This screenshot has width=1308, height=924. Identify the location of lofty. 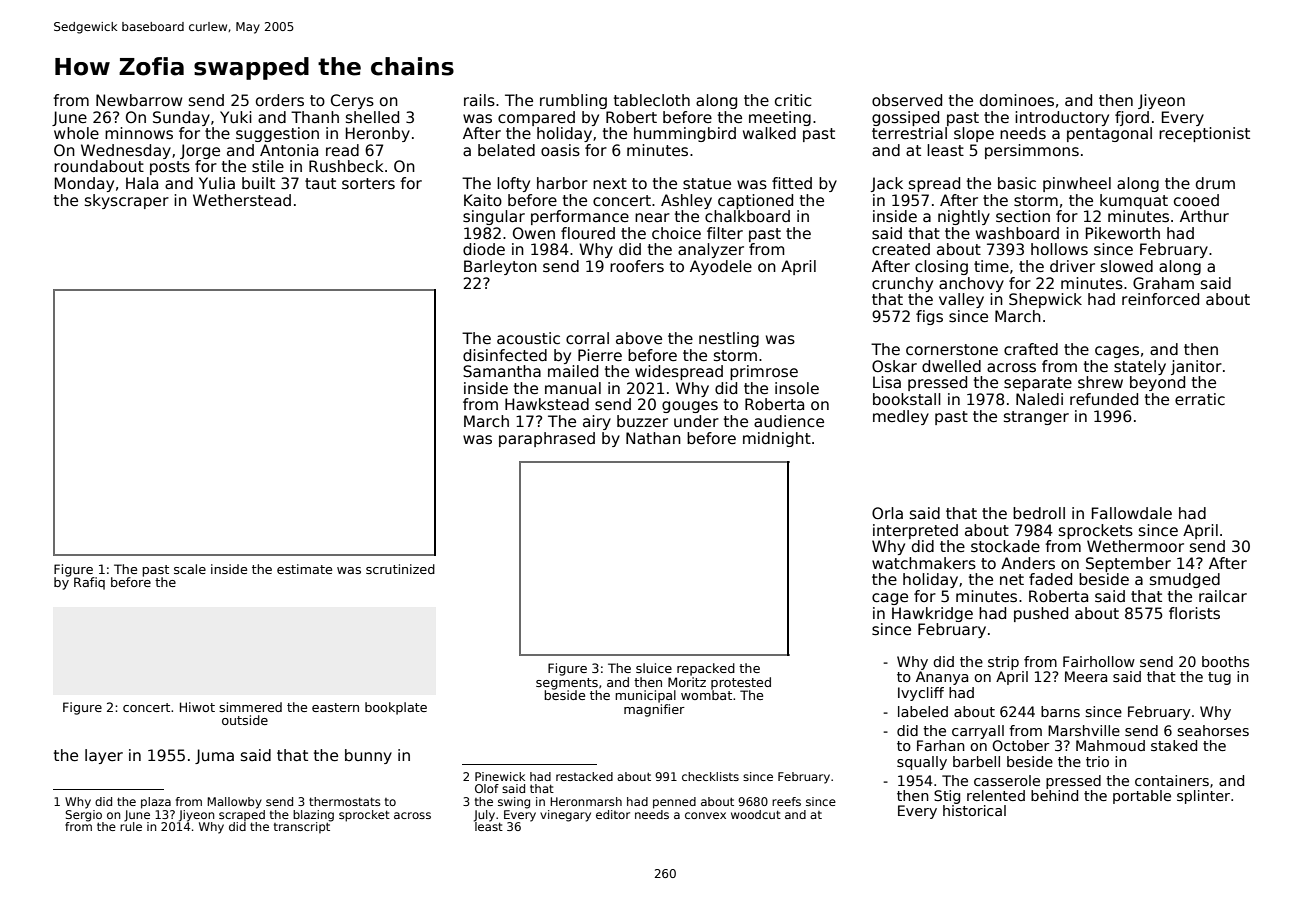
(513, 184).
